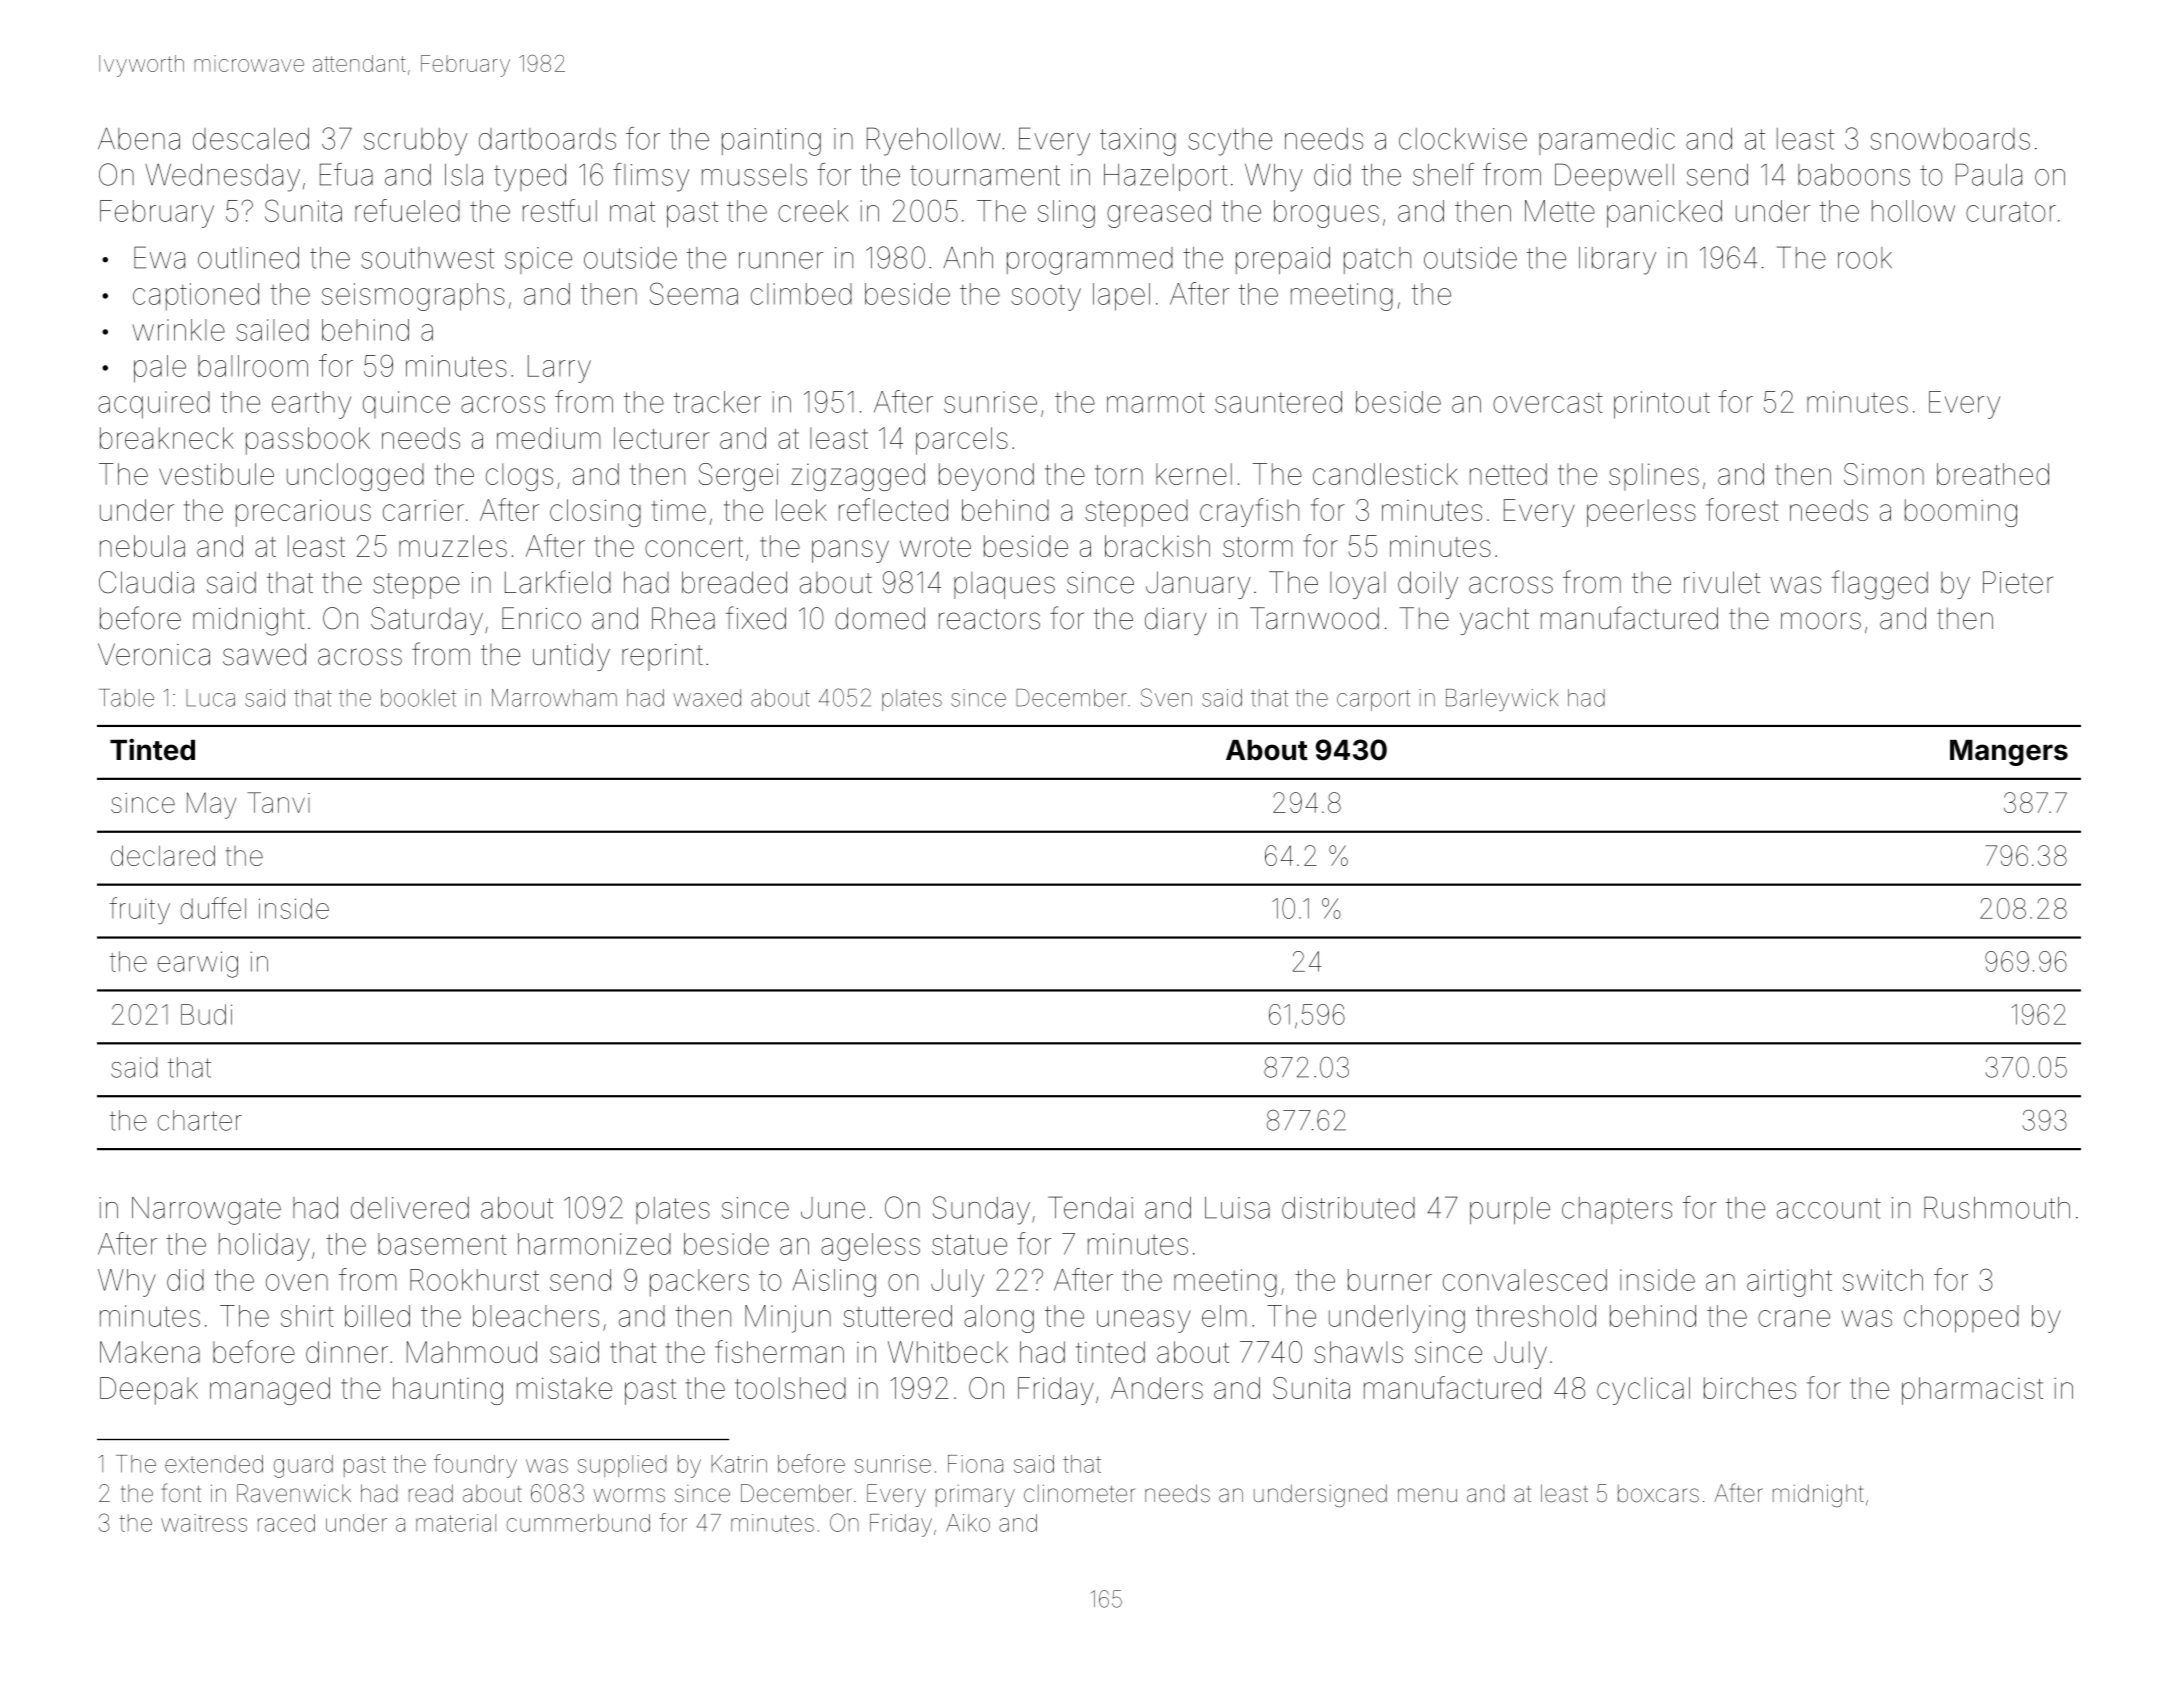 Image resolution: width=2178 pixels, height=1683 pixels. Describe the element at coordinates (1548, 403) in the screenshot. I see `overcast` at that location.
